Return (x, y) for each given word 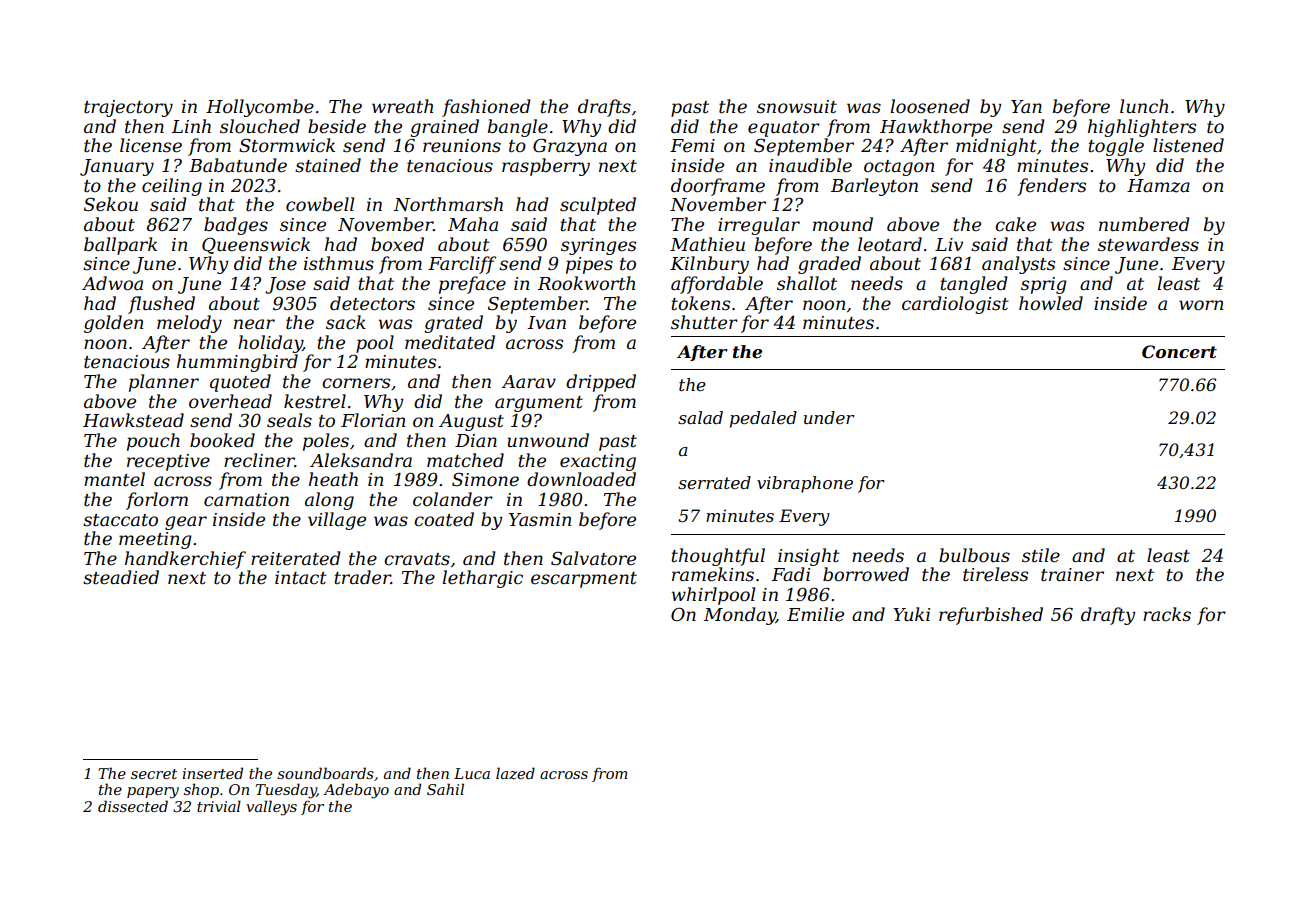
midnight (996, 147)
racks (1167, 614)
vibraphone (805, 484)
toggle (1116, 147)
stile (1041, 555)
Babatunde (238, 165)
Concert (1179, 351)
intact (301, 578)
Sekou (111, 204)
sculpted (598, 206)
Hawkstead (133, 420)
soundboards (325, 773)
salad (700, 417)
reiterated (296, 558)
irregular (759, 226)
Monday (740, 616)
